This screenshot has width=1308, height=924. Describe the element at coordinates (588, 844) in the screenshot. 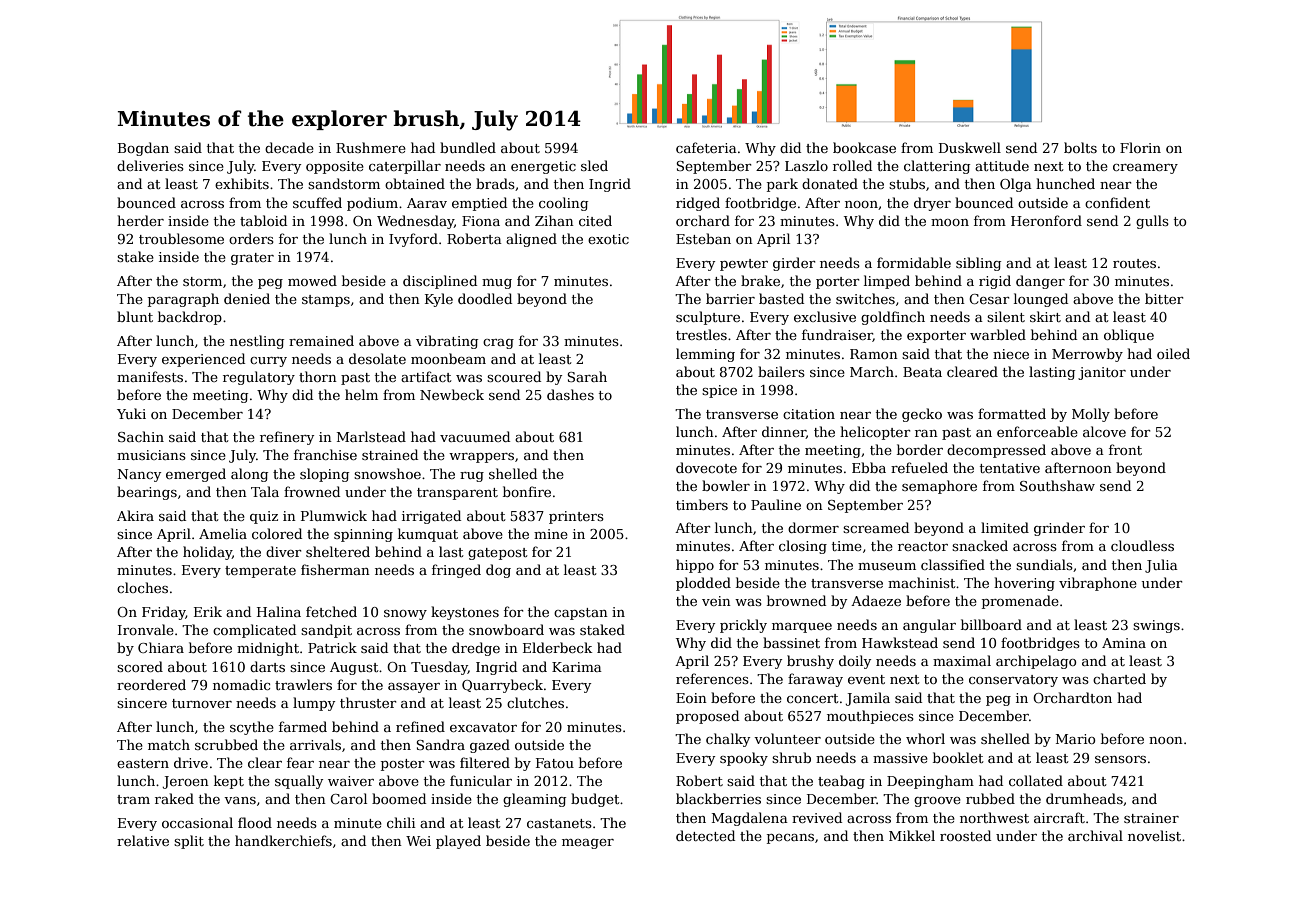

I see `meager` at that location.
